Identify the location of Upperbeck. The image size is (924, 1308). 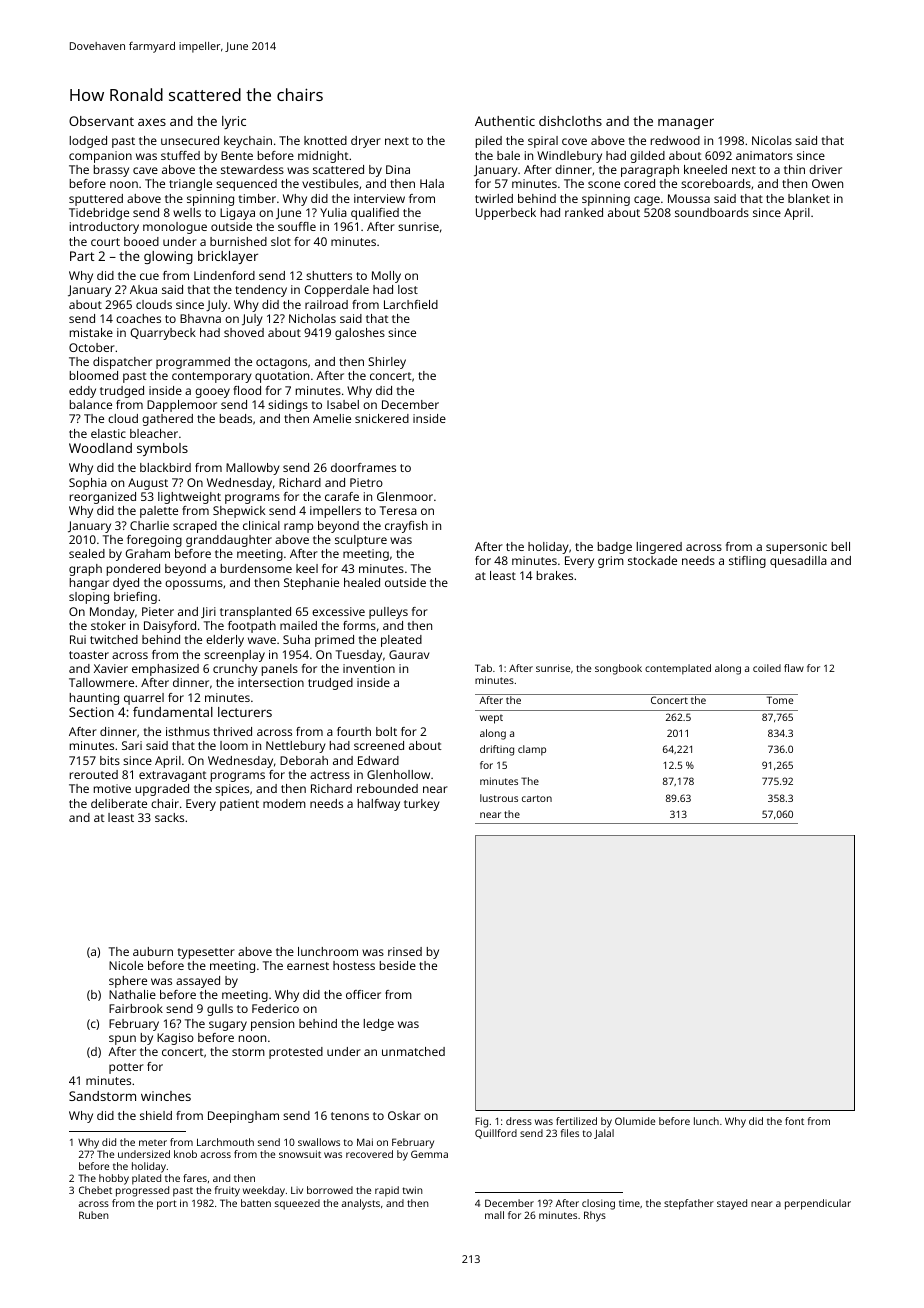
(506, 214).
